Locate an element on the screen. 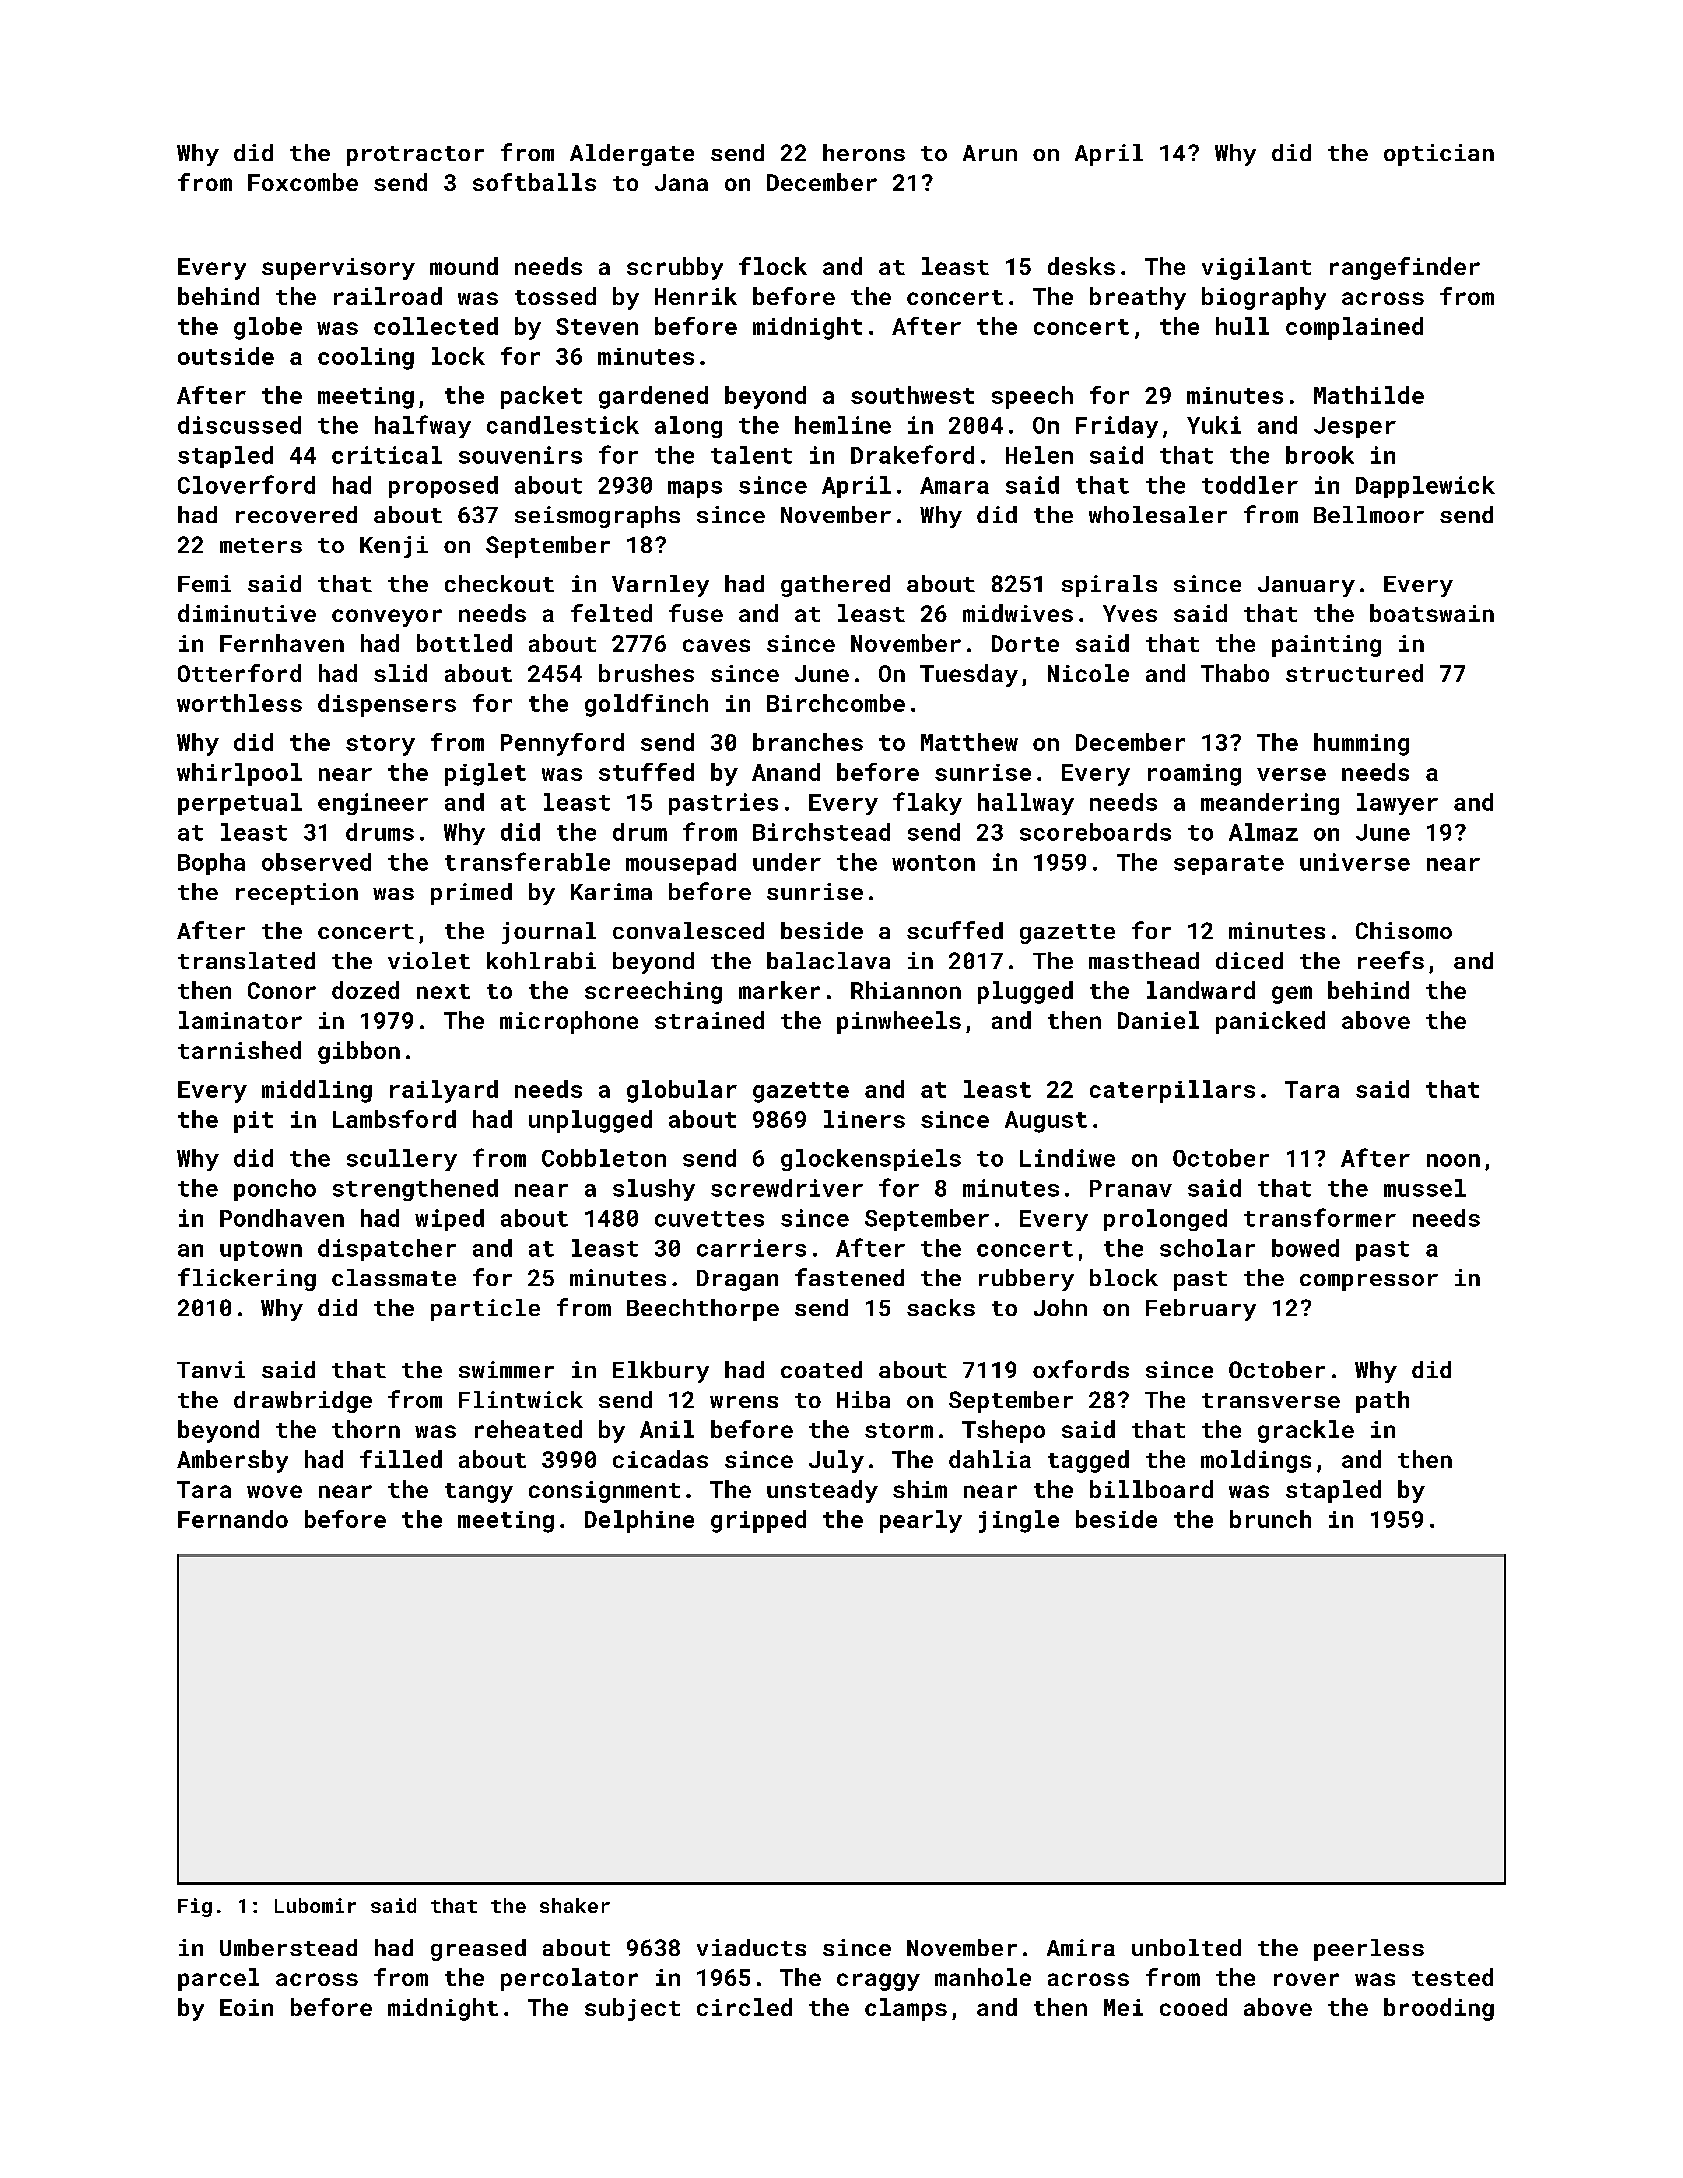 Image resolution: width=1683 pixels, height=2178 pixels. Almaz is located at coordinates (1263, 832).
